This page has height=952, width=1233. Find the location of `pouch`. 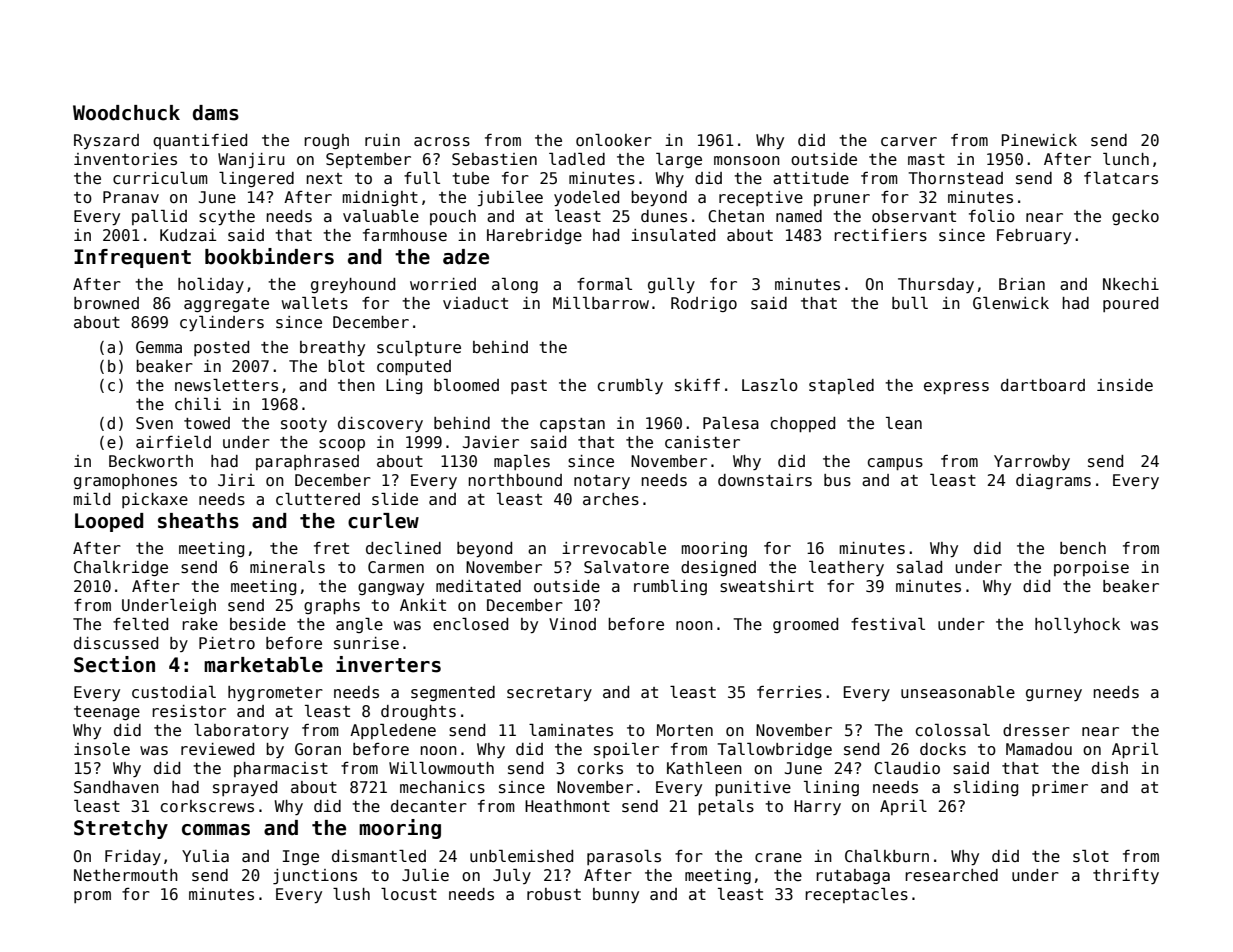

pouch is located at coordinates (453, 217).
